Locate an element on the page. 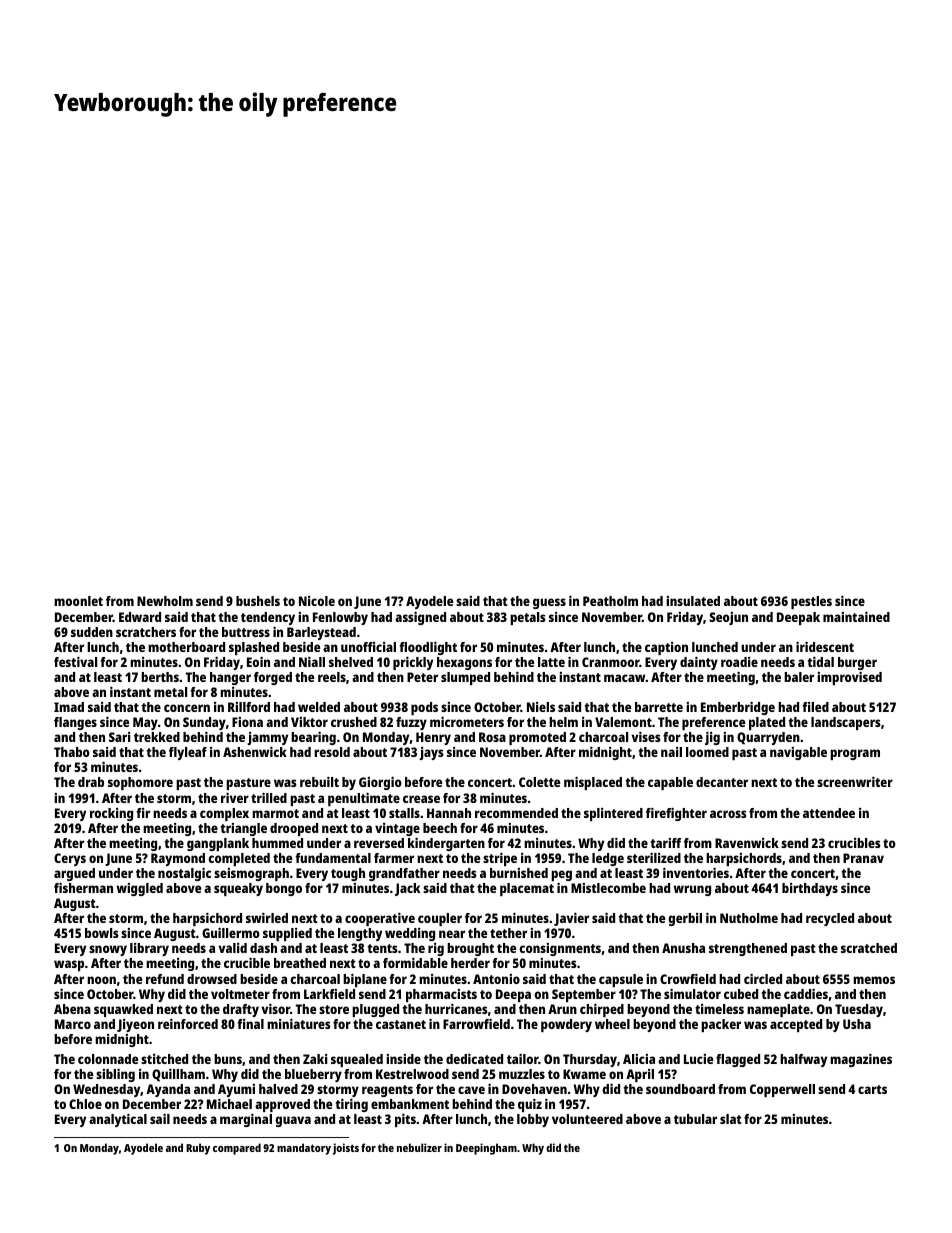  Chloe is located at coordinates (85, 1104).
